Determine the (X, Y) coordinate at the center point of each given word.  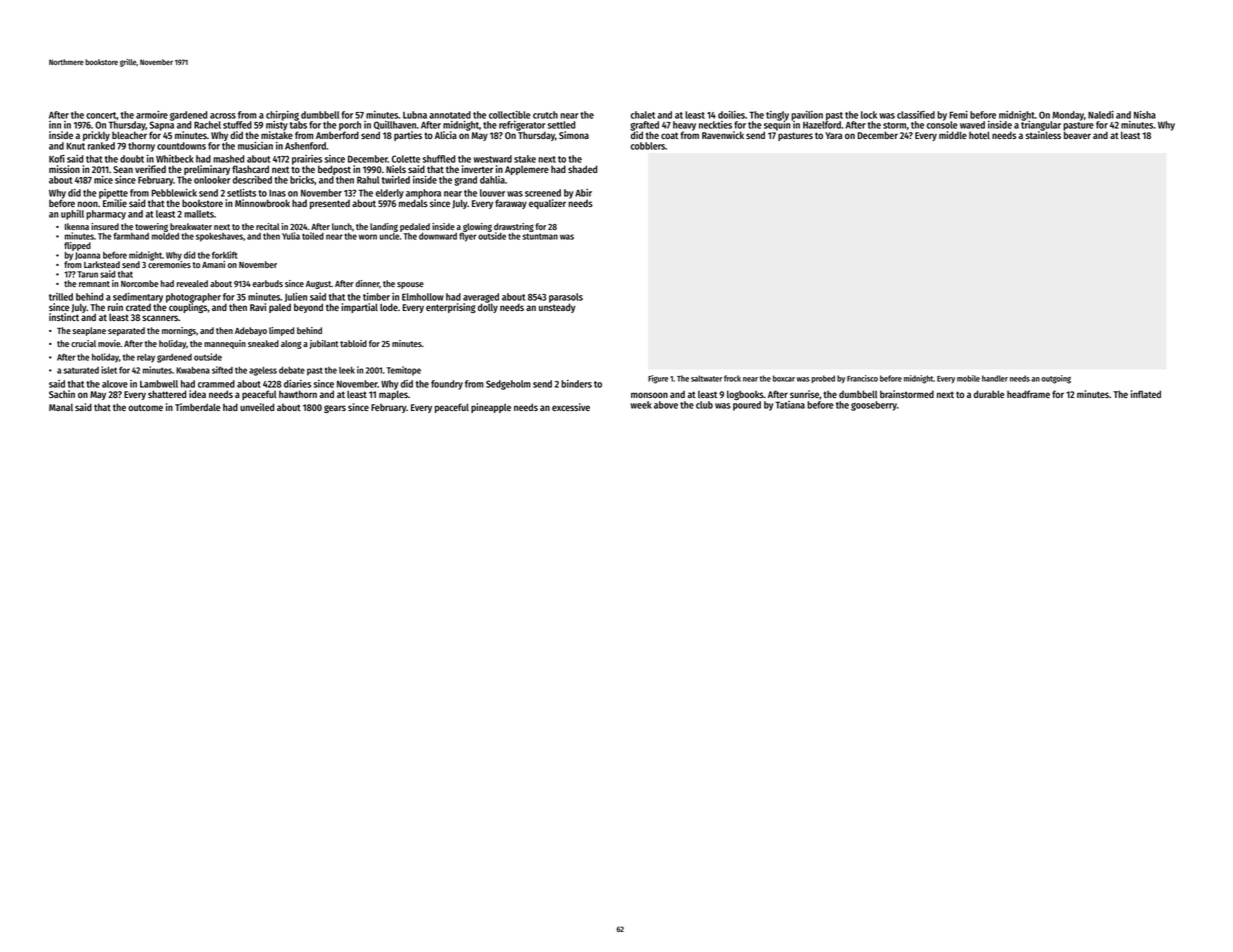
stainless (1043, 135)
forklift (225, 255)
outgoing (1056, 379)
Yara (834, 135)
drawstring (514, 227)
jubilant (323, 344)
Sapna (162, 126)
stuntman (540, 236)
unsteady (557, 308)
